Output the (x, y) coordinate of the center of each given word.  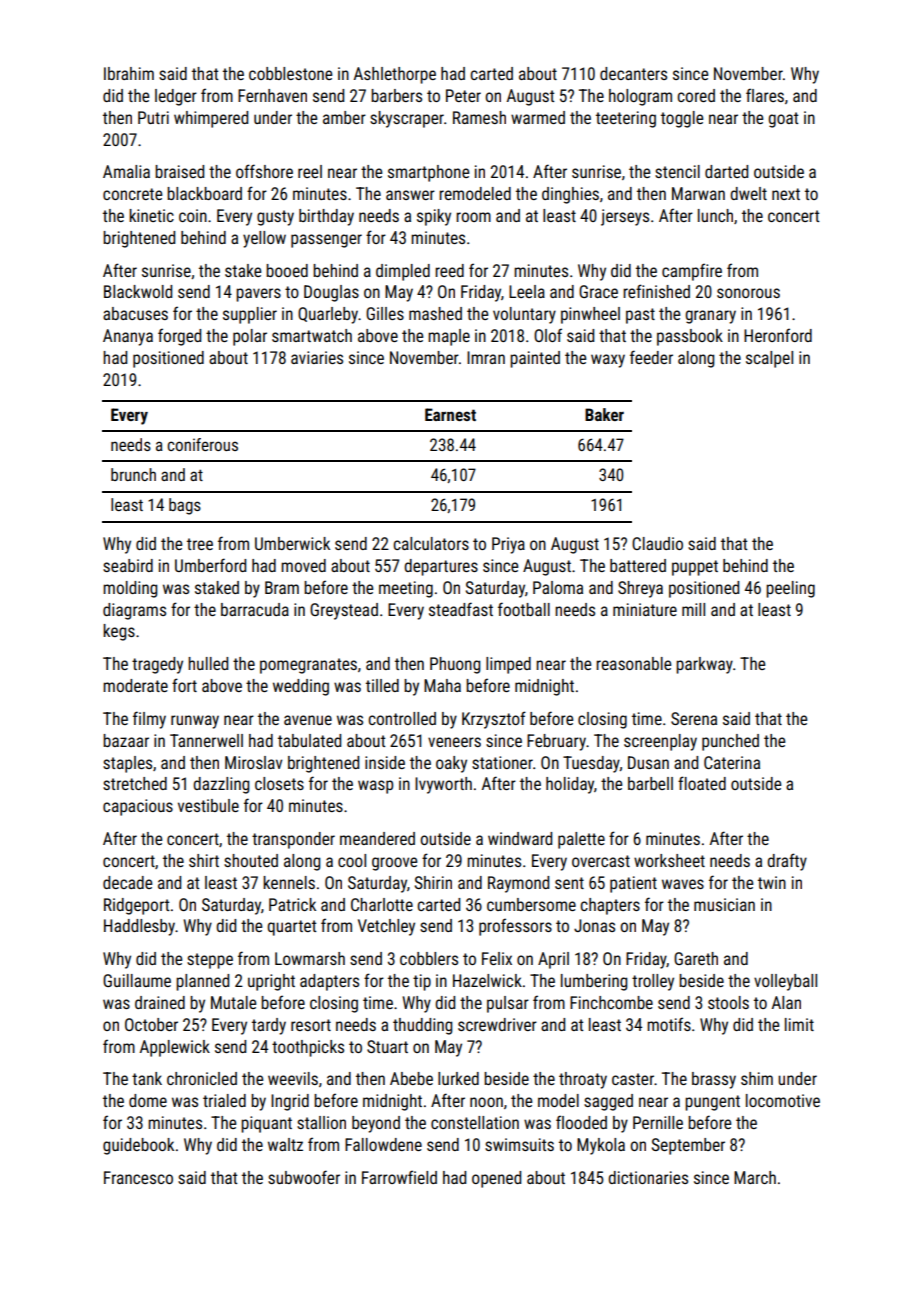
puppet (695, 568)
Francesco (138, 1177)
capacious (138, 807)
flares (765, 95)
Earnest (450, 414)
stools (728, 1002)
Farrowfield (399, 1177)
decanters (633, 73)
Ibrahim (129, 73)
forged (179, 337)
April (553, 960)
